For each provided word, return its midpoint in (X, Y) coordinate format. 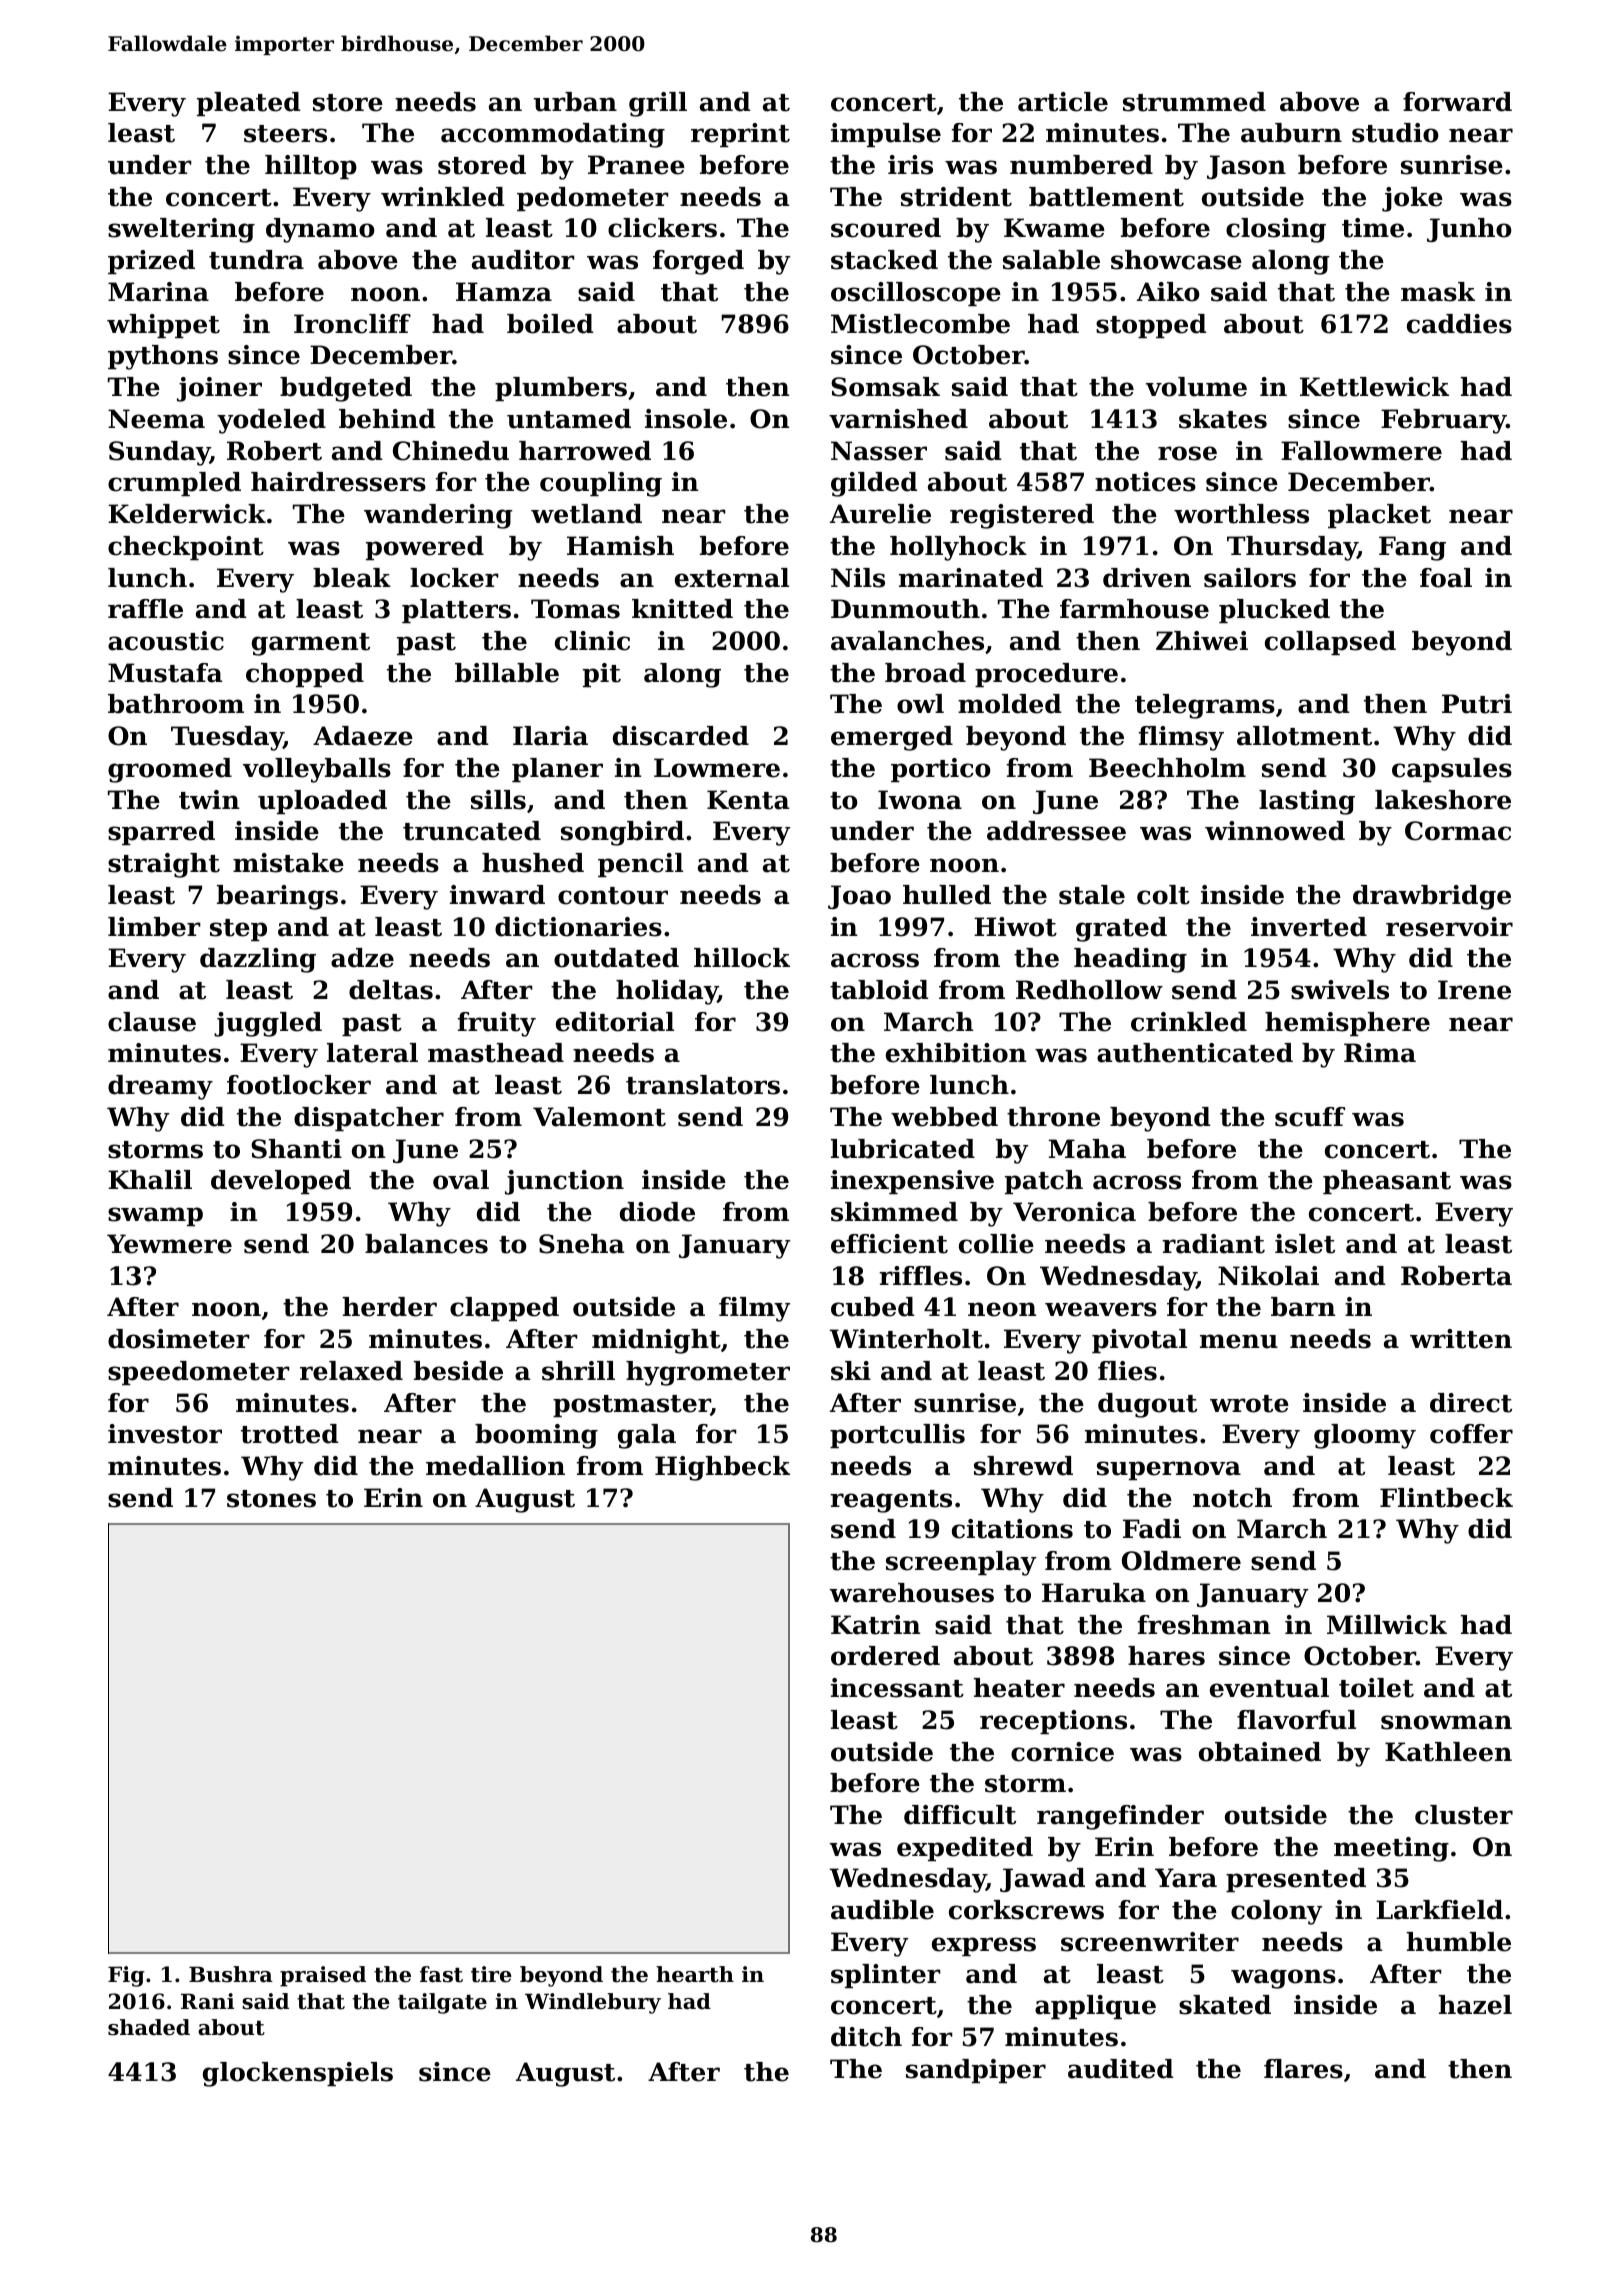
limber (154, 927)
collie (996, 1244)
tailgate (442, 2003)
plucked (1274, 611)
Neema (156, 419)
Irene (1474, 990)
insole (686, 419)
